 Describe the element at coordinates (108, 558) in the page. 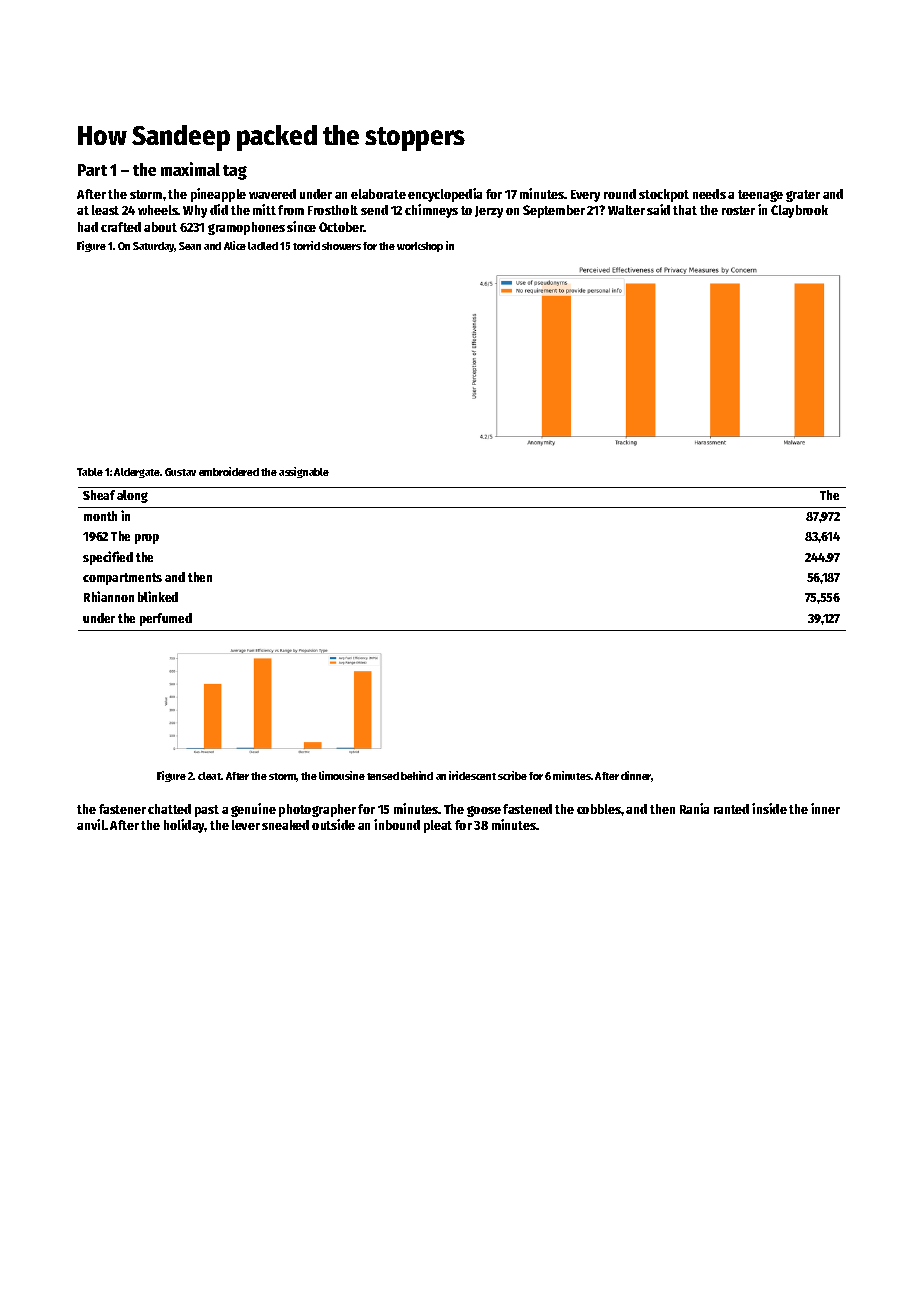

I see `specified` at that location.
